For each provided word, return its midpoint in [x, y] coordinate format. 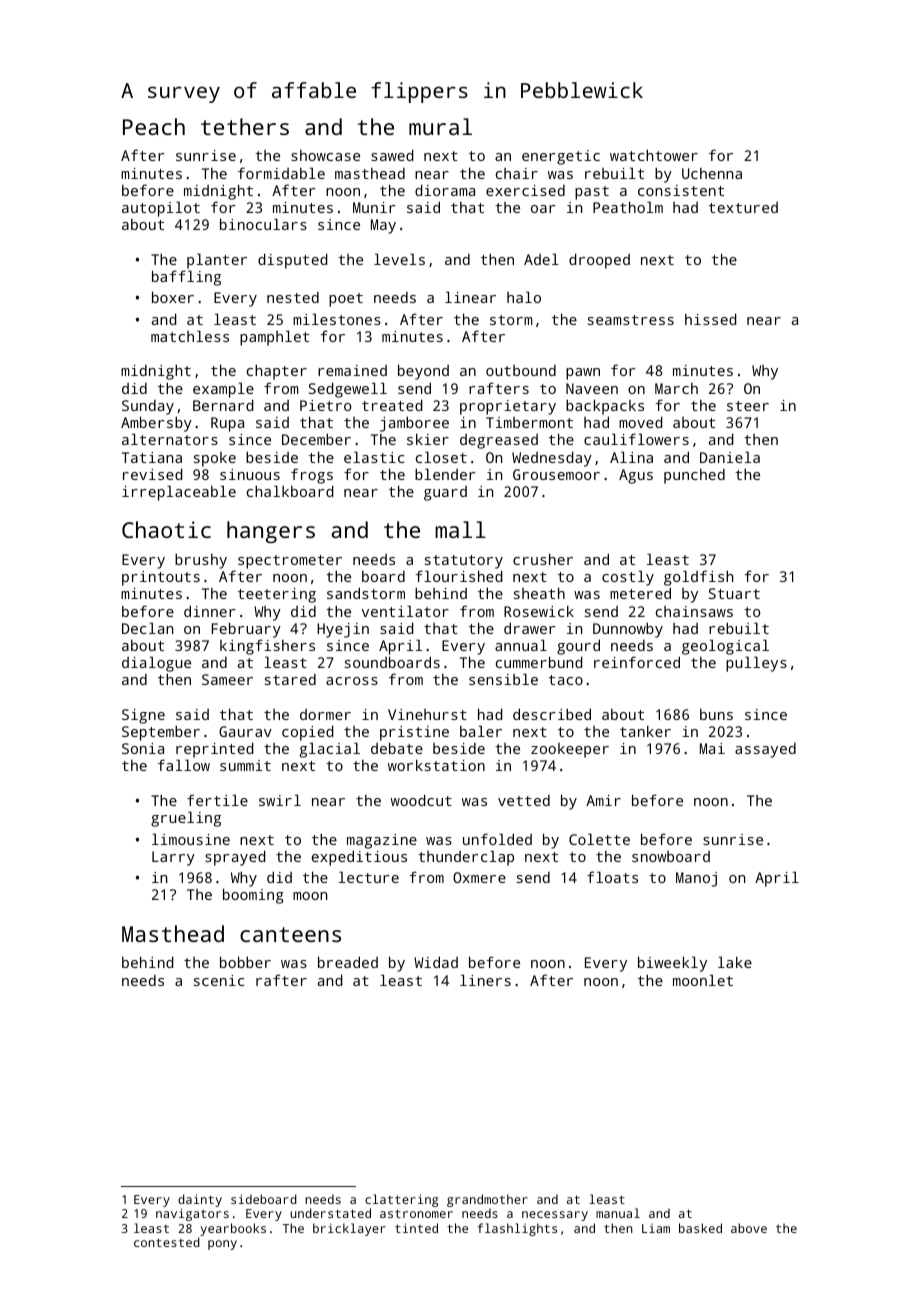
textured [743, 207]
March [676, 388]
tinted [416, 1228]
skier [428, 439]
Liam [656, 1228]
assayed [765, 750]
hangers [271, 532]
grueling [186, 819]
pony [222, 1245]
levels [399, 259]
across [352, 681]
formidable [281, 173]
